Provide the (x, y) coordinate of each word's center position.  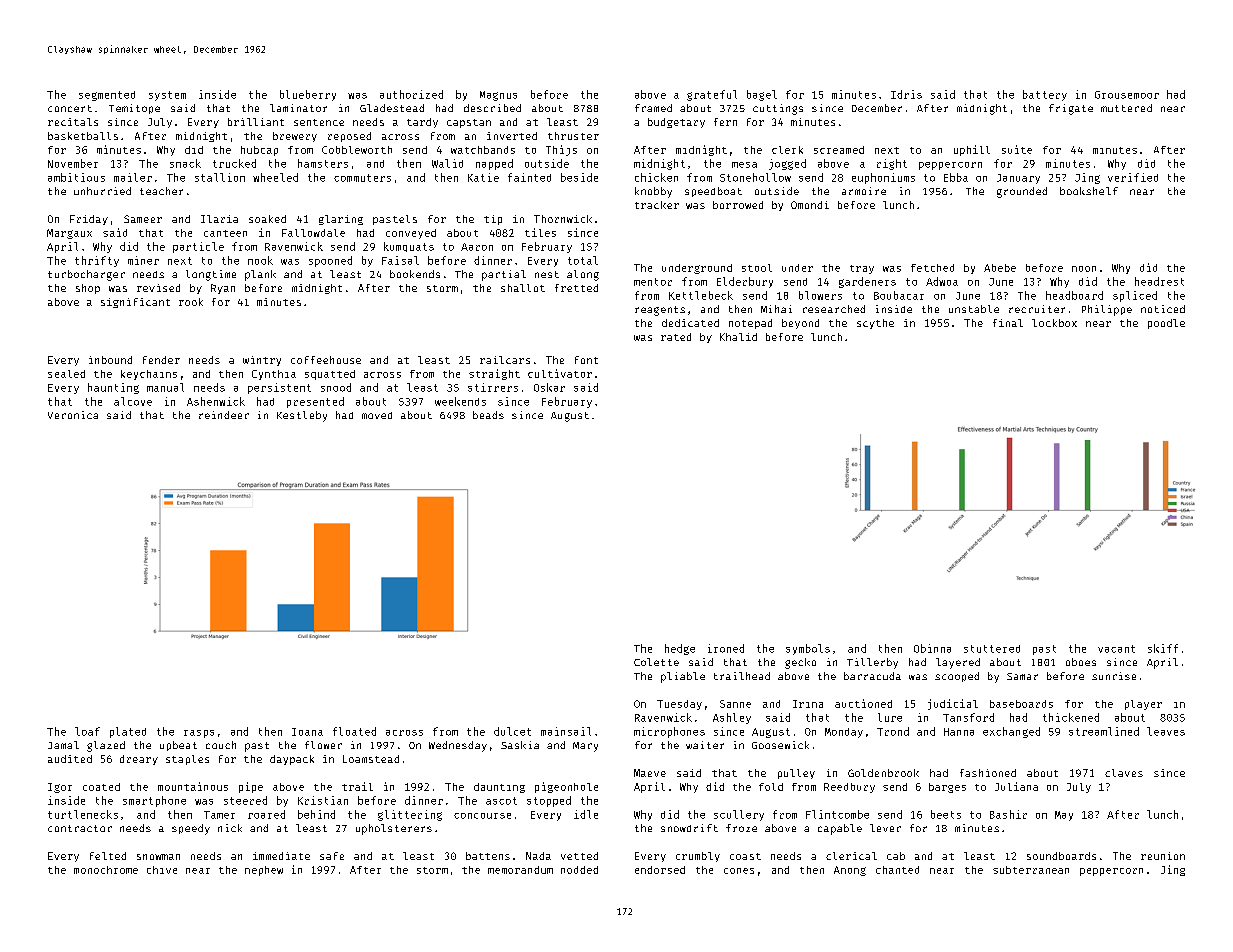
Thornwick (563, 219)
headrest (1159, 281)
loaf (87, 731)
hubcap (259, 151)
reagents (660, 311)
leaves (1166, 731)
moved (377, 415)
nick (230, 828)
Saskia (520, 745)
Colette (656, 662)
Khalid (738, 337)
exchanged (1011, 732)
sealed (66, 374)
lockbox (1054, 323)
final (1008, 323)
